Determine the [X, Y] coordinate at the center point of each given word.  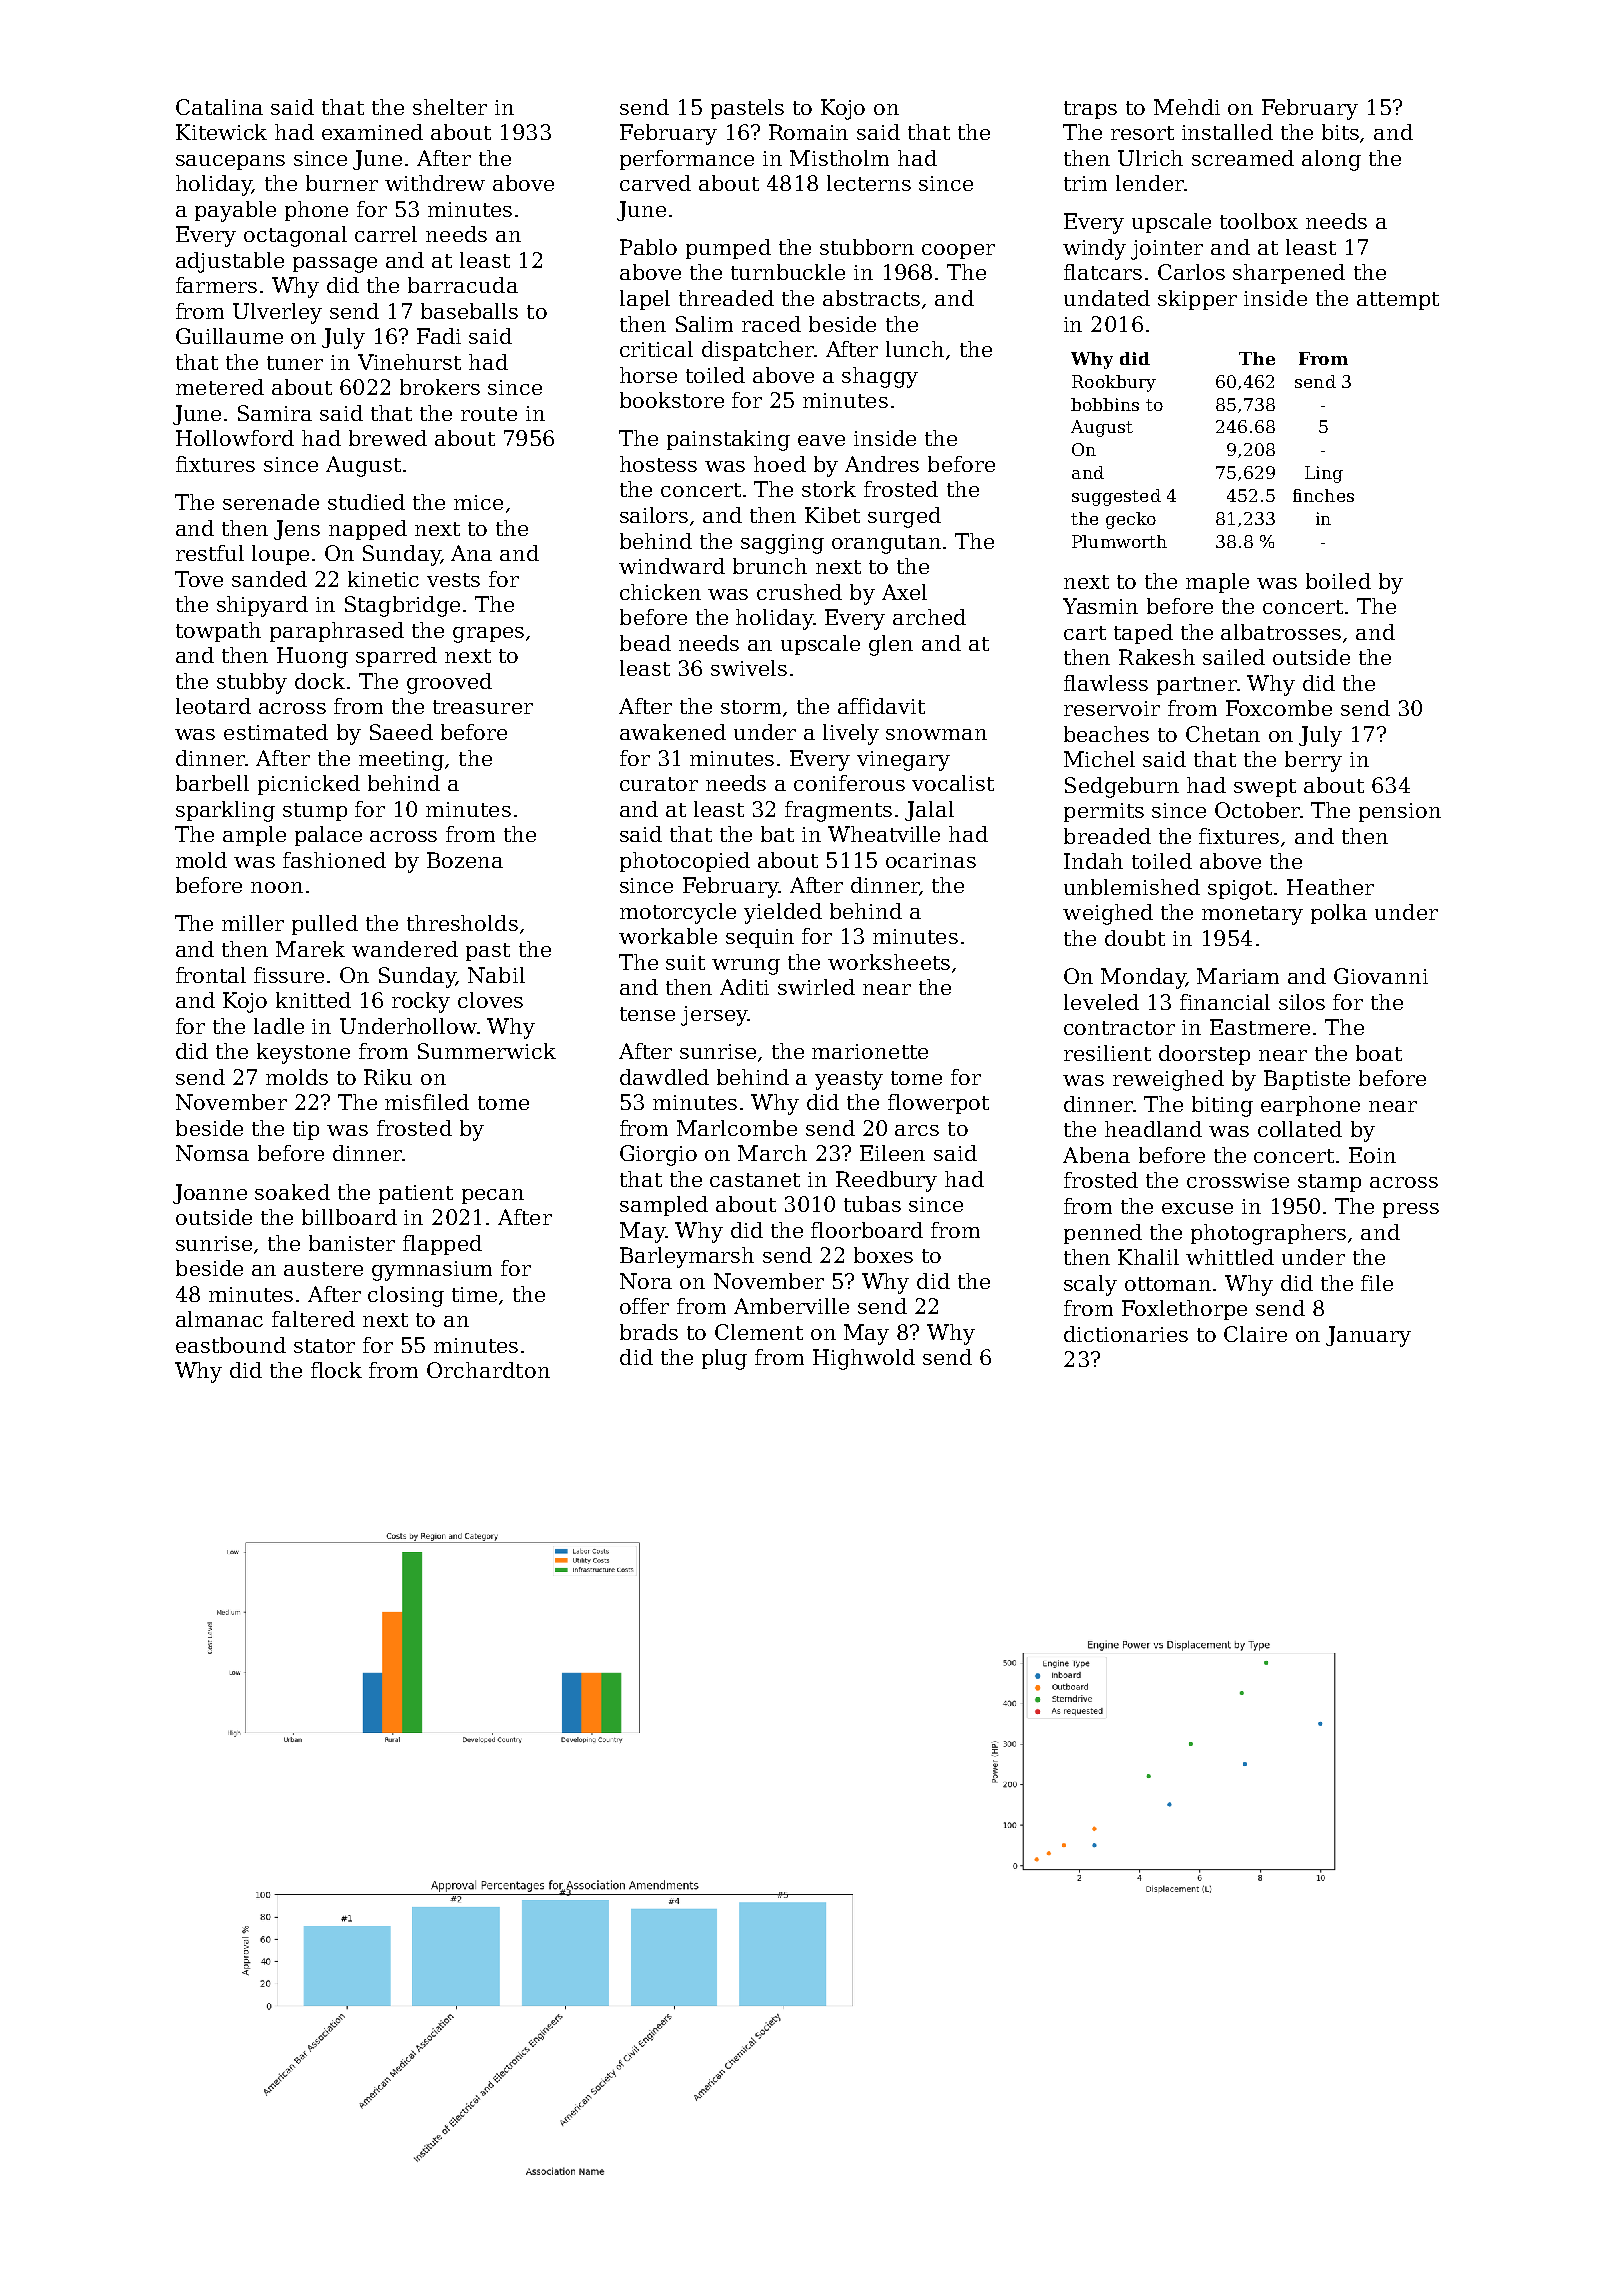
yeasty [849, 1080]
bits [1340, 132]
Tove [199, 579]
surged [904, 517]
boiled [1338, 581]
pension [1400, 812]
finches [1323, 495]
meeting [401, 761]
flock [336, 1370]
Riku [388, 1077]
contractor [1119, 1028]
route [489, 414]
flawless [1106, 683]
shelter [450, 107]
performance [687, 160]
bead [645, 643]
